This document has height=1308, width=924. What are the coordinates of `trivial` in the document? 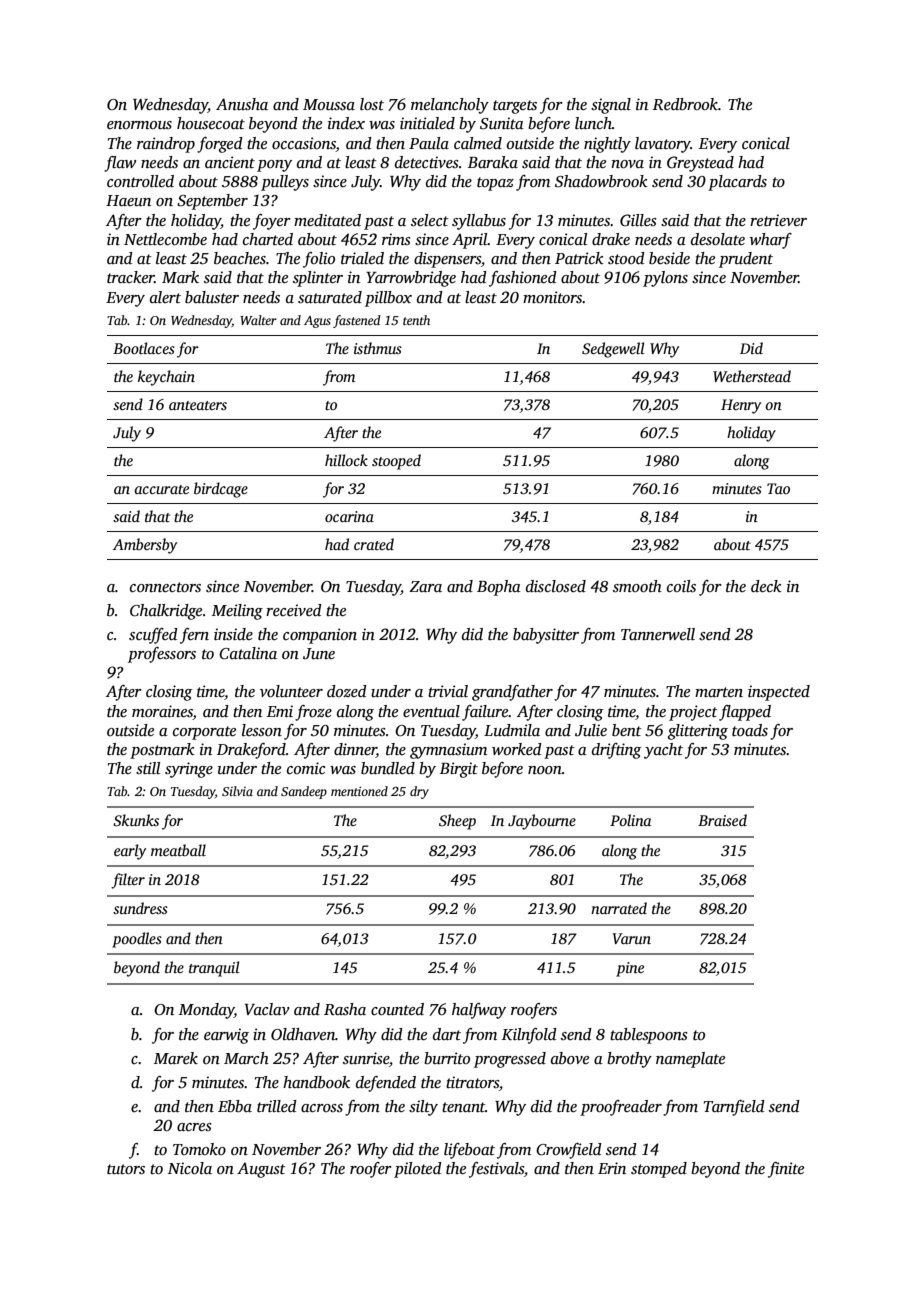 It's located at (448, 691).
